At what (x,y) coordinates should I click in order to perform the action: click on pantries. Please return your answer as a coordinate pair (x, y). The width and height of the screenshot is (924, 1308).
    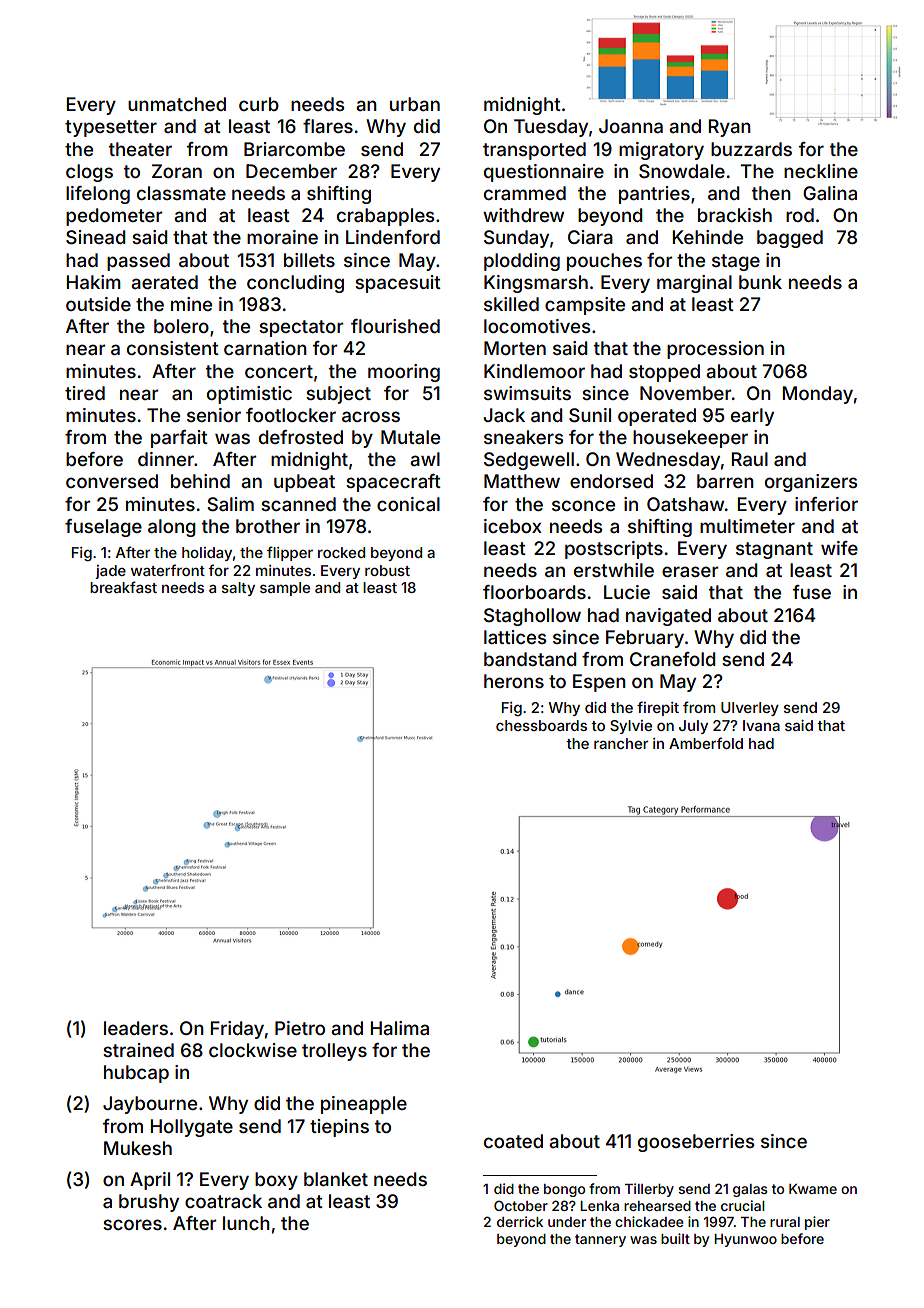
    Looking at the image, I should click on (654, 195).
